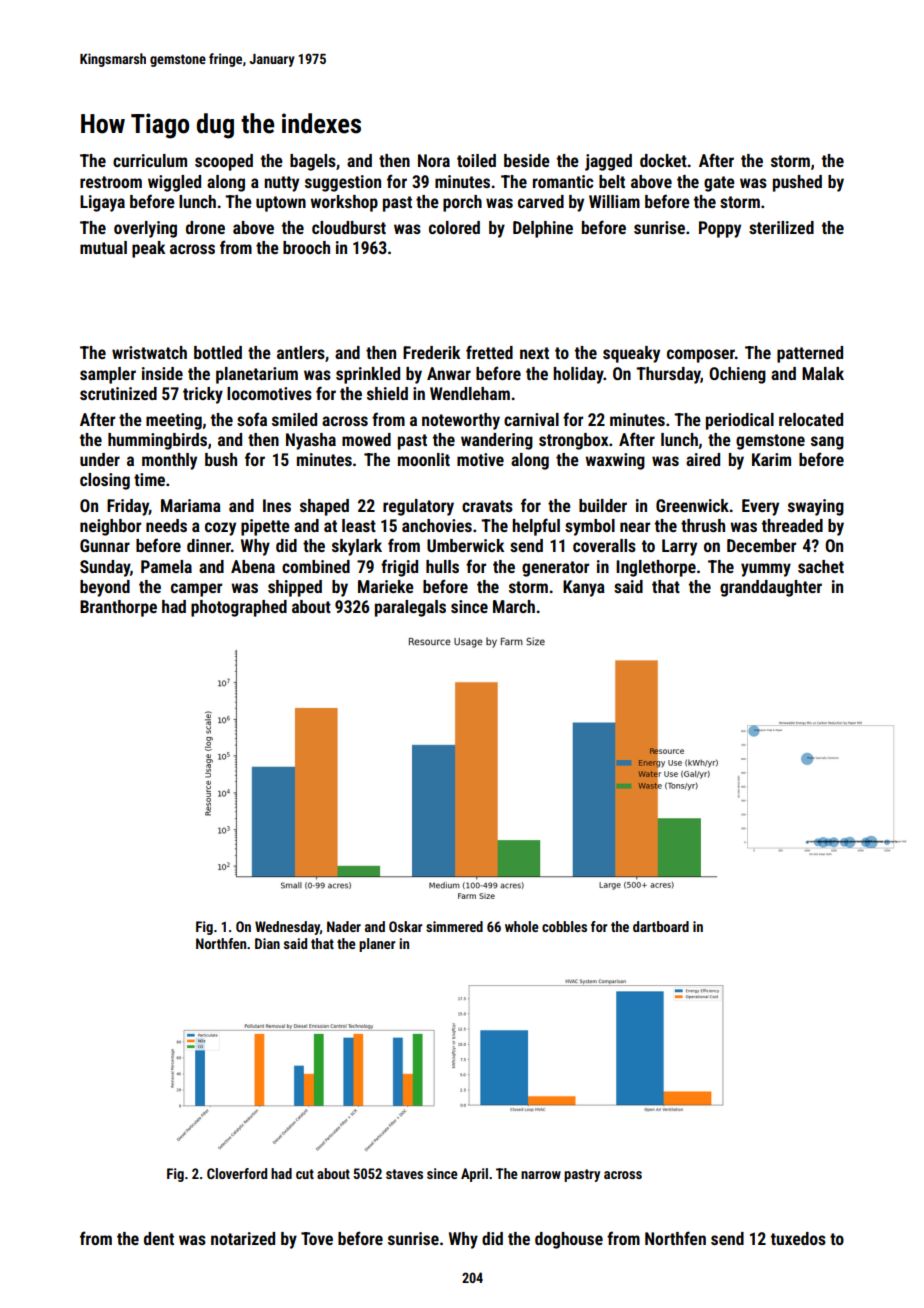  I want to click on scooped, so click(224, 162).
